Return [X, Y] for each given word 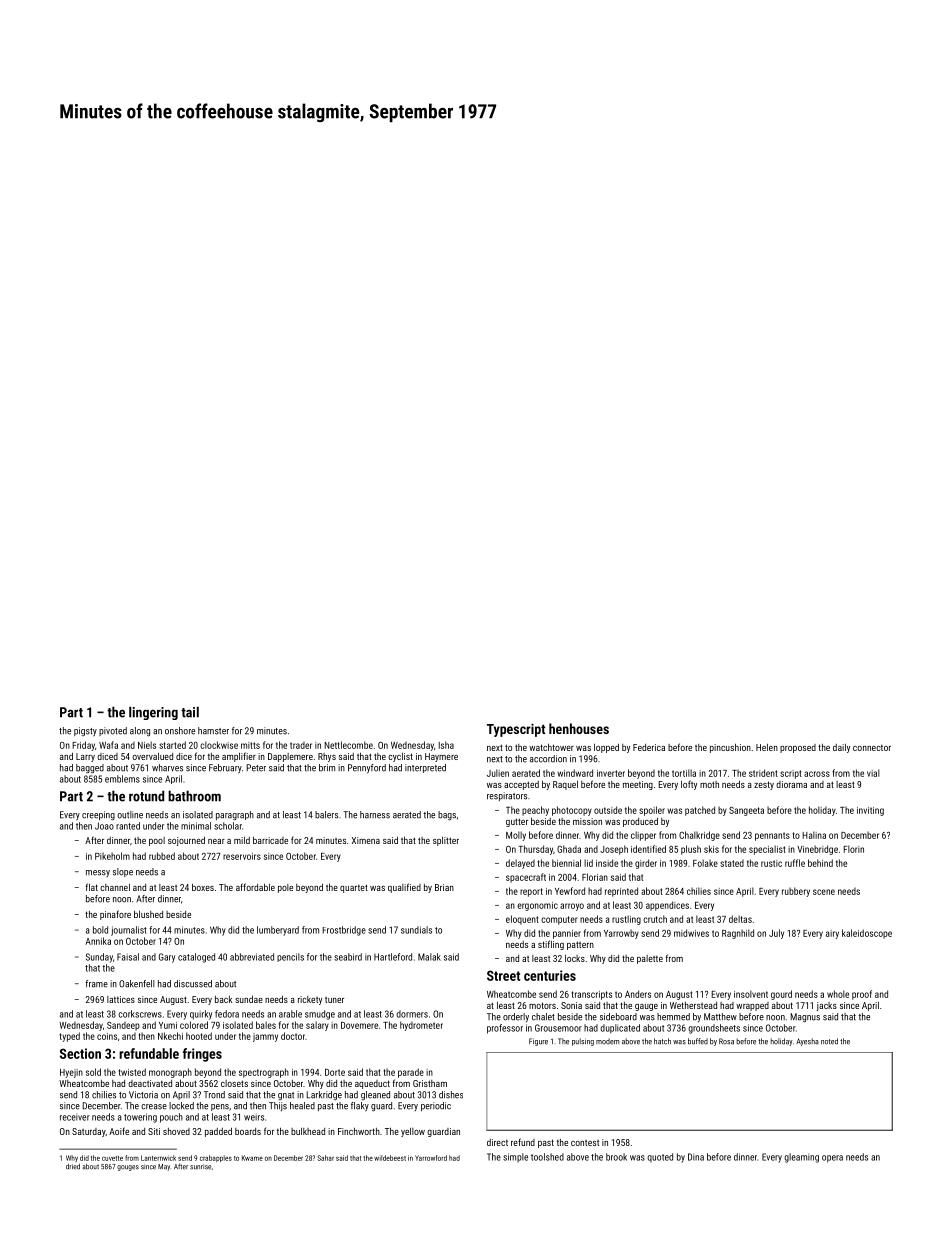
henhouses [579, 728]
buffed [698, 1041]
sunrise [200, 1167]
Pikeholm [112, 856]
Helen [767, 747]
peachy [535, 811]
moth [709, 784]
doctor [293, 1036]
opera [832, 1159]
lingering [153, 713]
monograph [170, 1073]
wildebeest [390, 1158]
